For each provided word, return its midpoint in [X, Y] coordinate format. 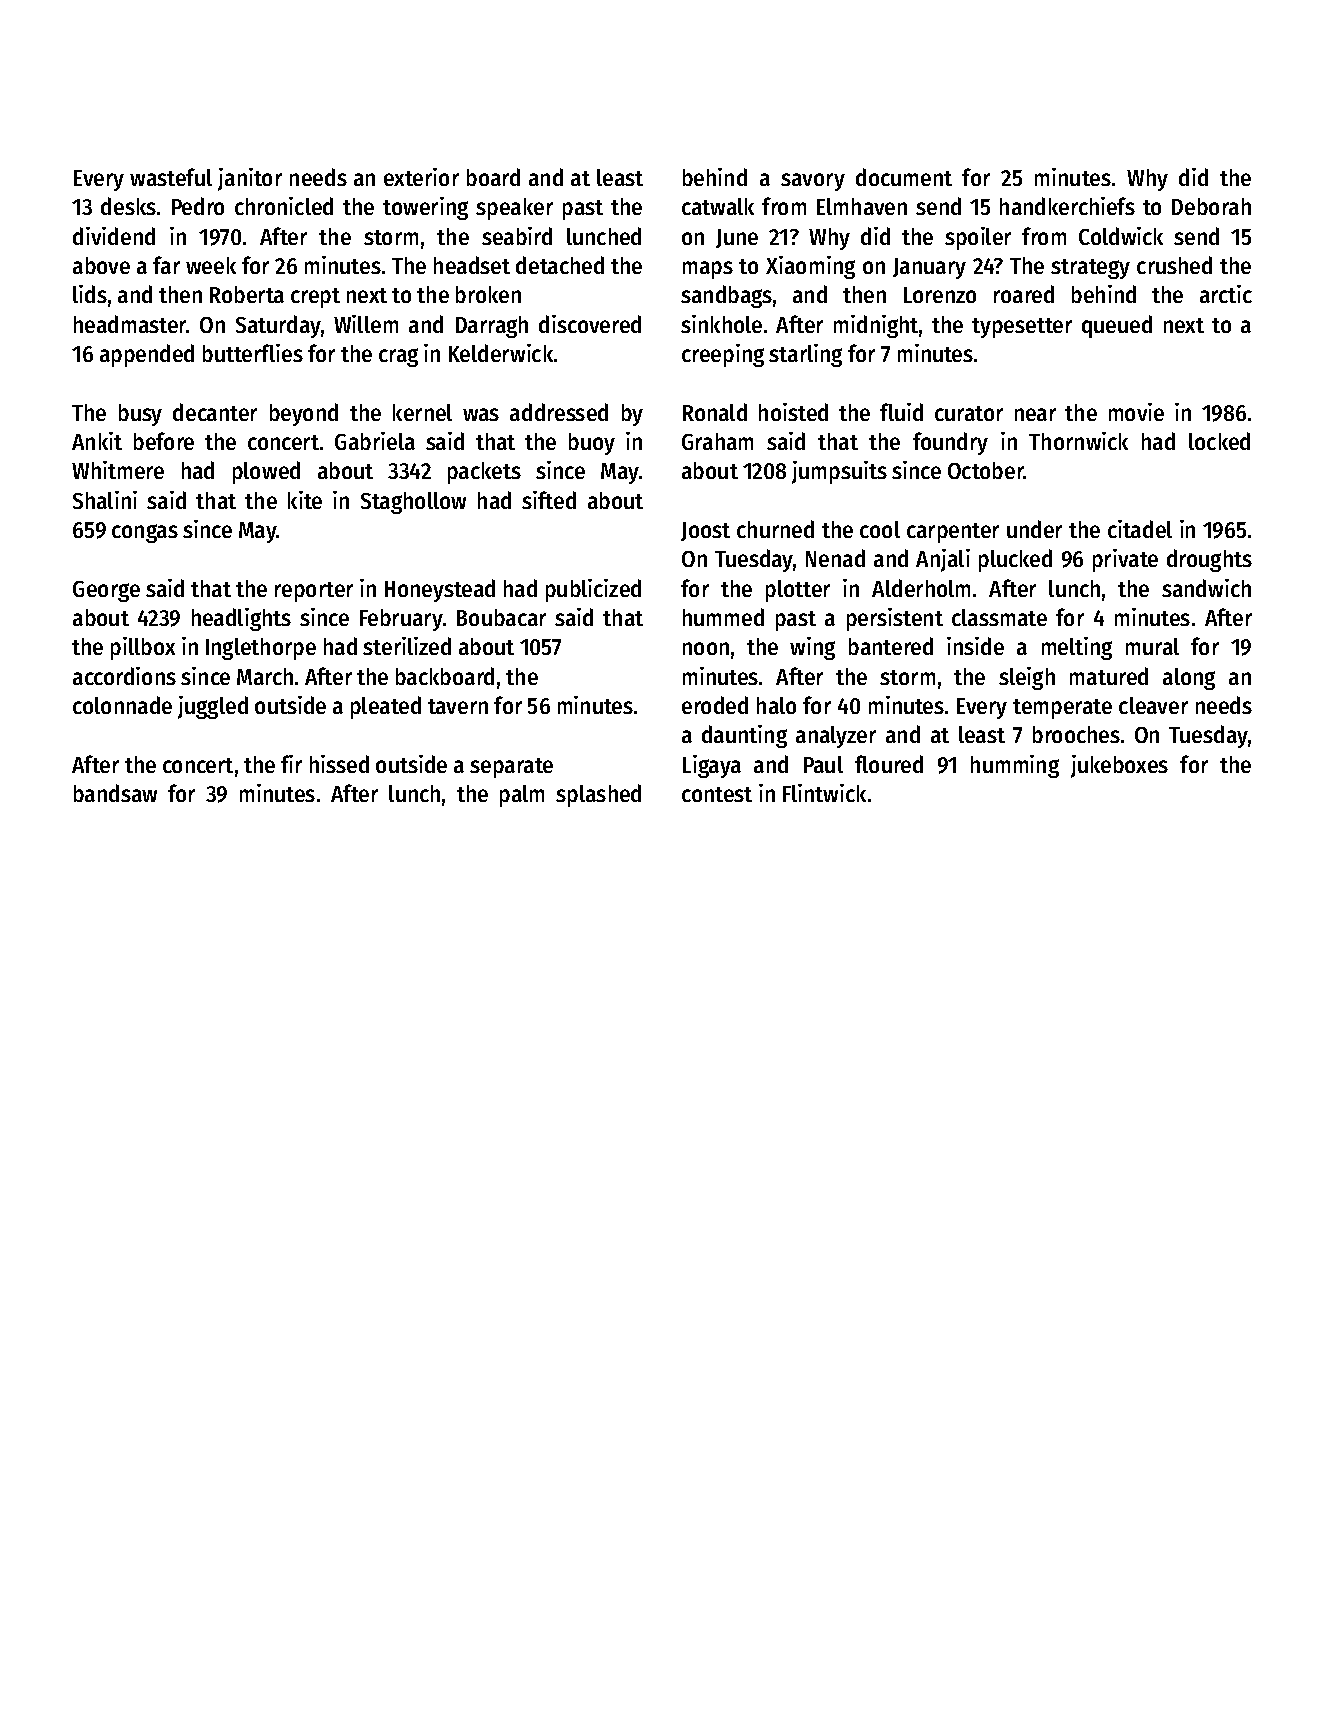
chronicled [284, 206]
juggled [213, 707]
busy [140, 415]
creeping [723, 355]
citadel [1140, 529]
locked [1219, 441]
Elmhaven [862, 206]
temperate [1062, 709]
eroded [715, 705]
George [106, 591]
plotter [798, 591]
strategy [1090, 269]
